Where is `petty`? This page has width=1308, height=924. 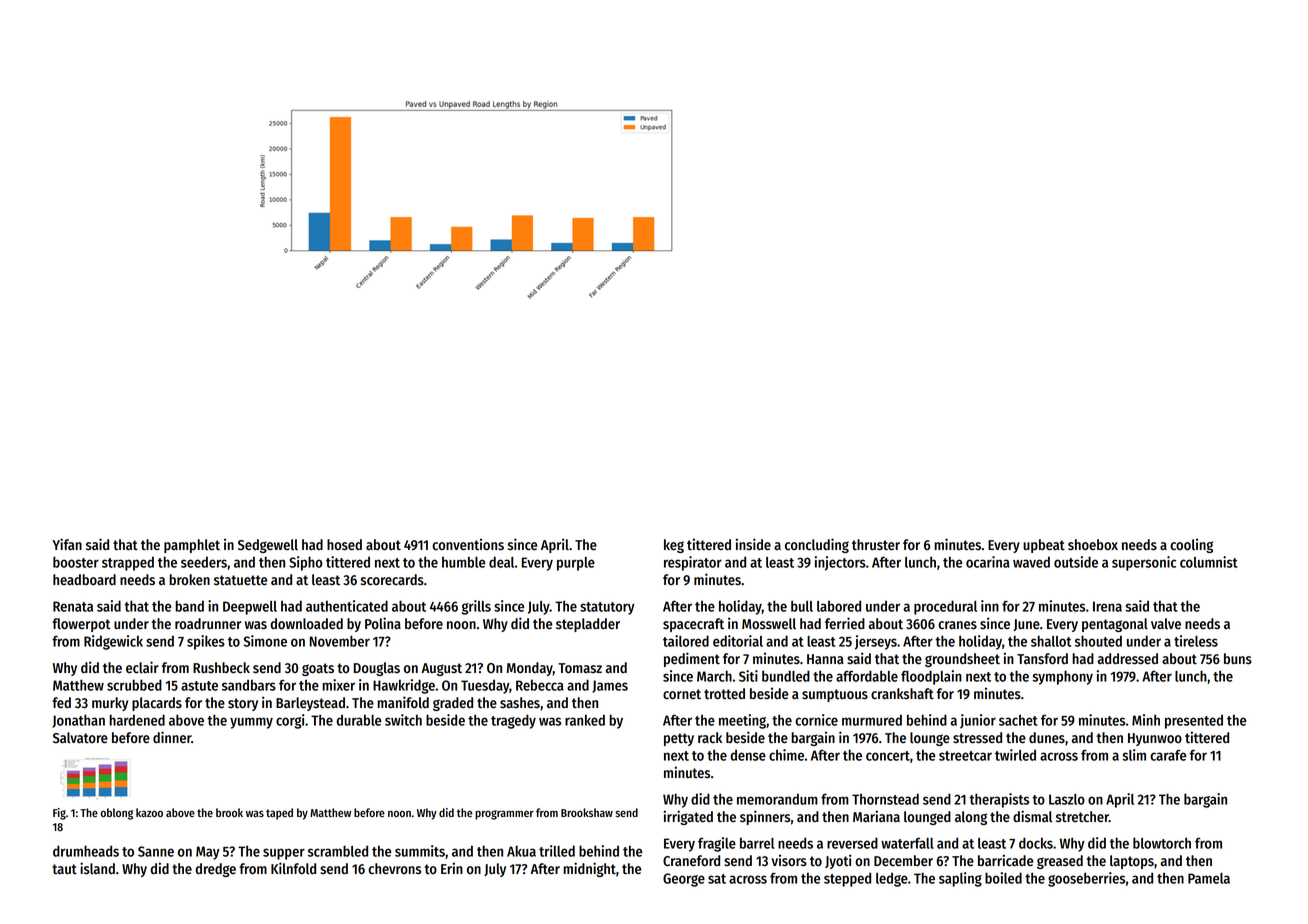
petty is located at coordinates (679, 739).
